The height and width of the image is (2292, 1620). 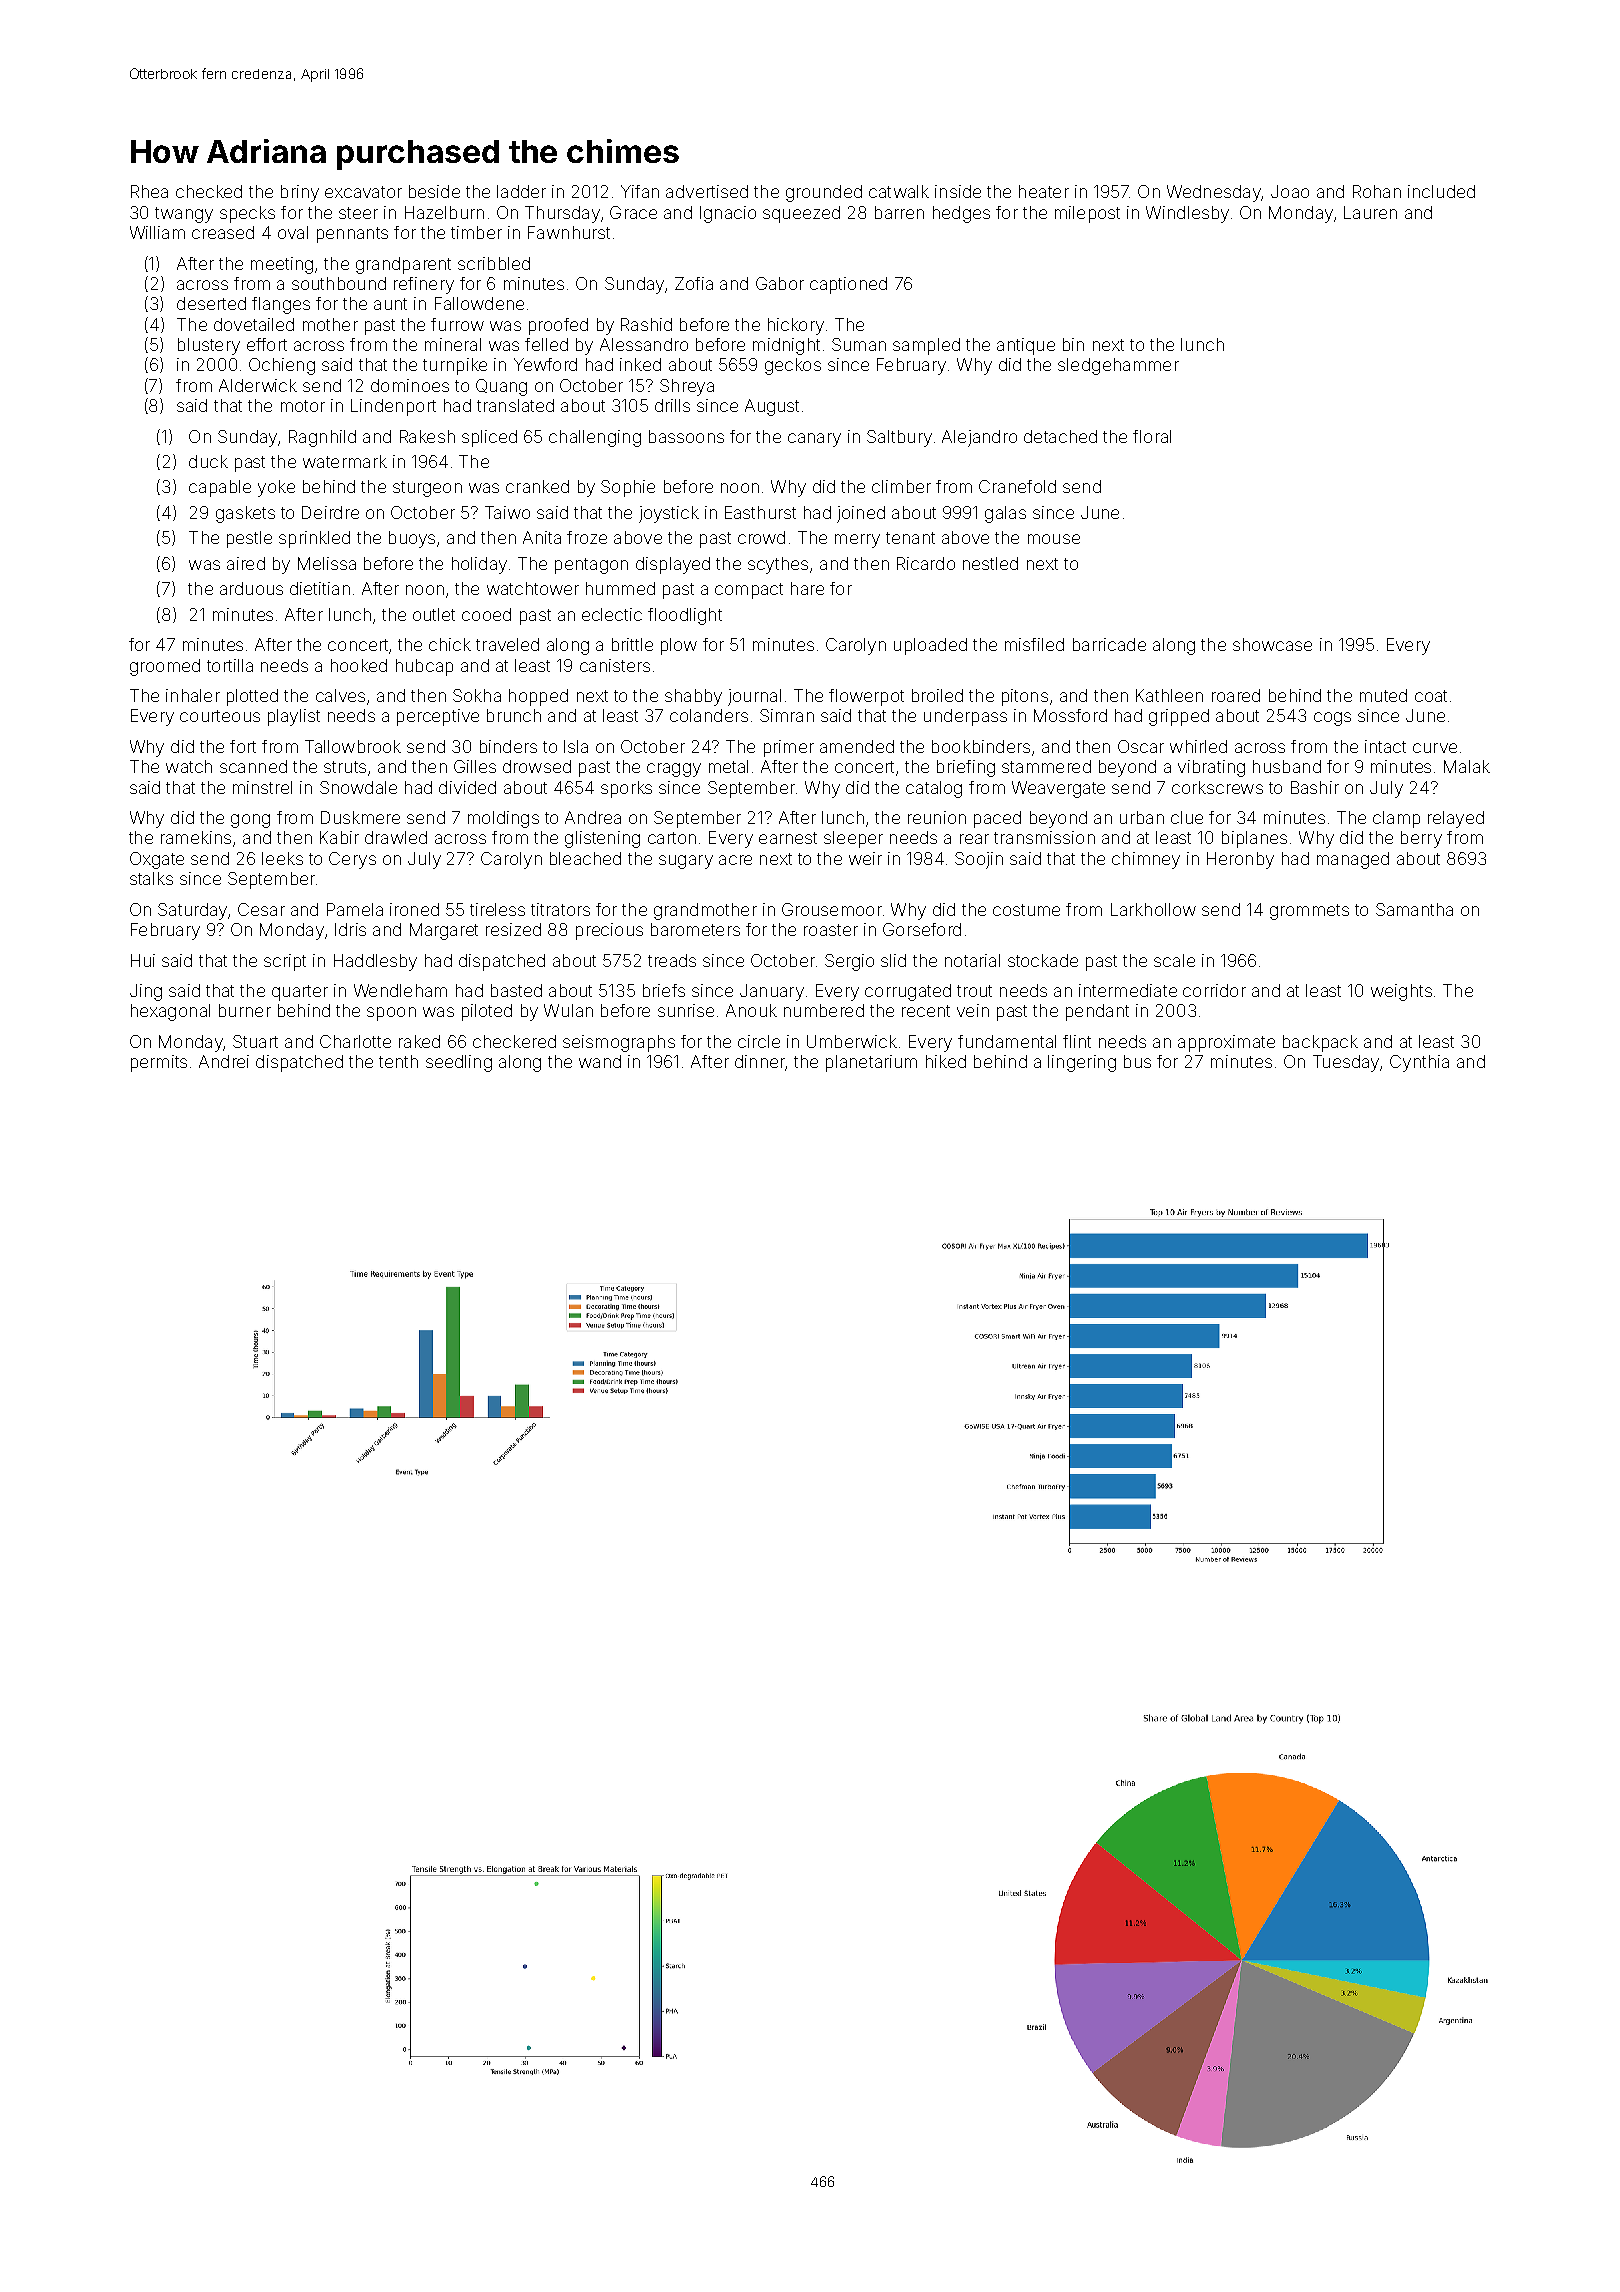 I want to click on brunch, so click(x=514, y=715).
